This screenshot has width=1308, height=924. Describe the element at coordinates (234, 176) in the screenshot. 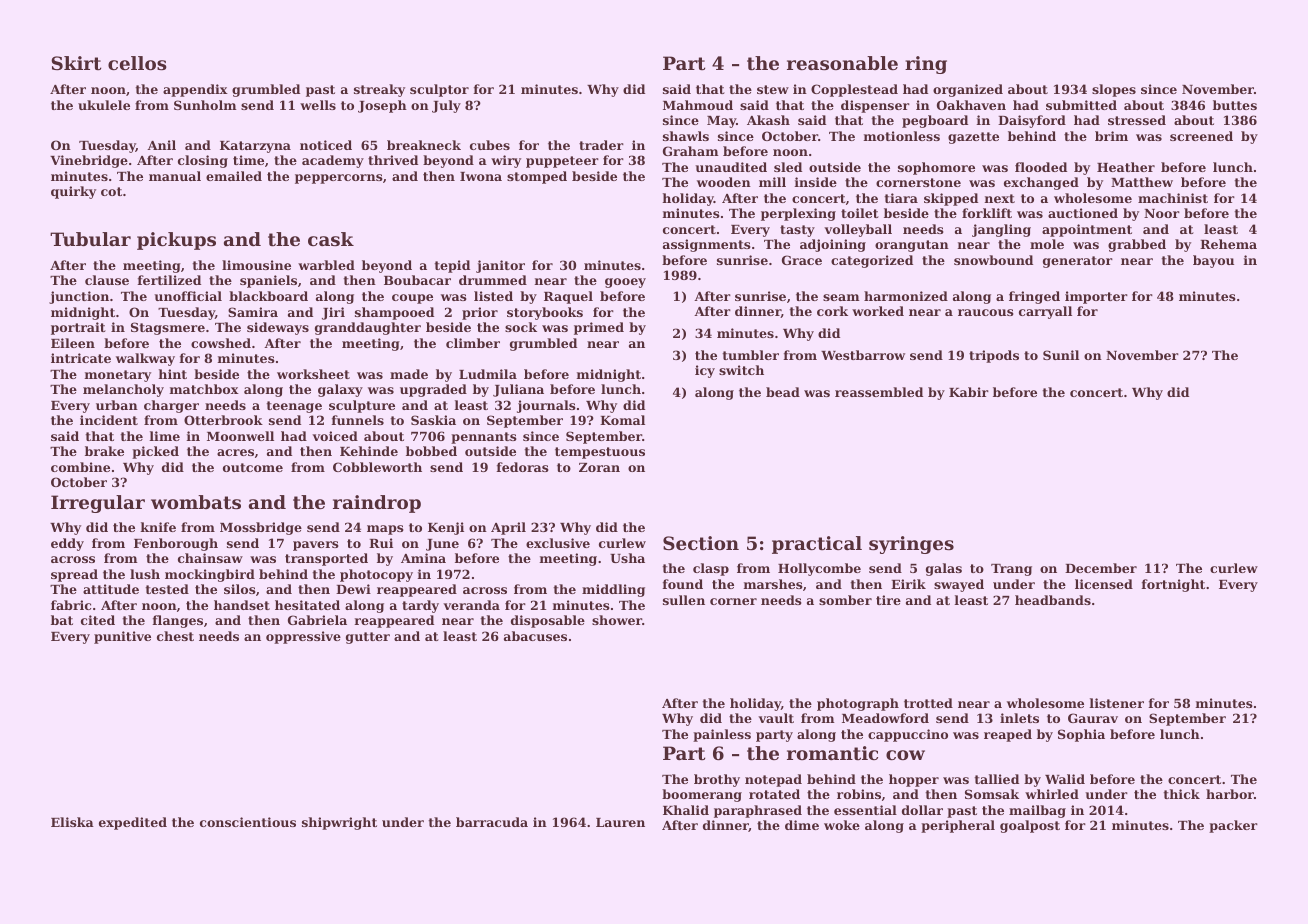

I see `emailed` at that location.
